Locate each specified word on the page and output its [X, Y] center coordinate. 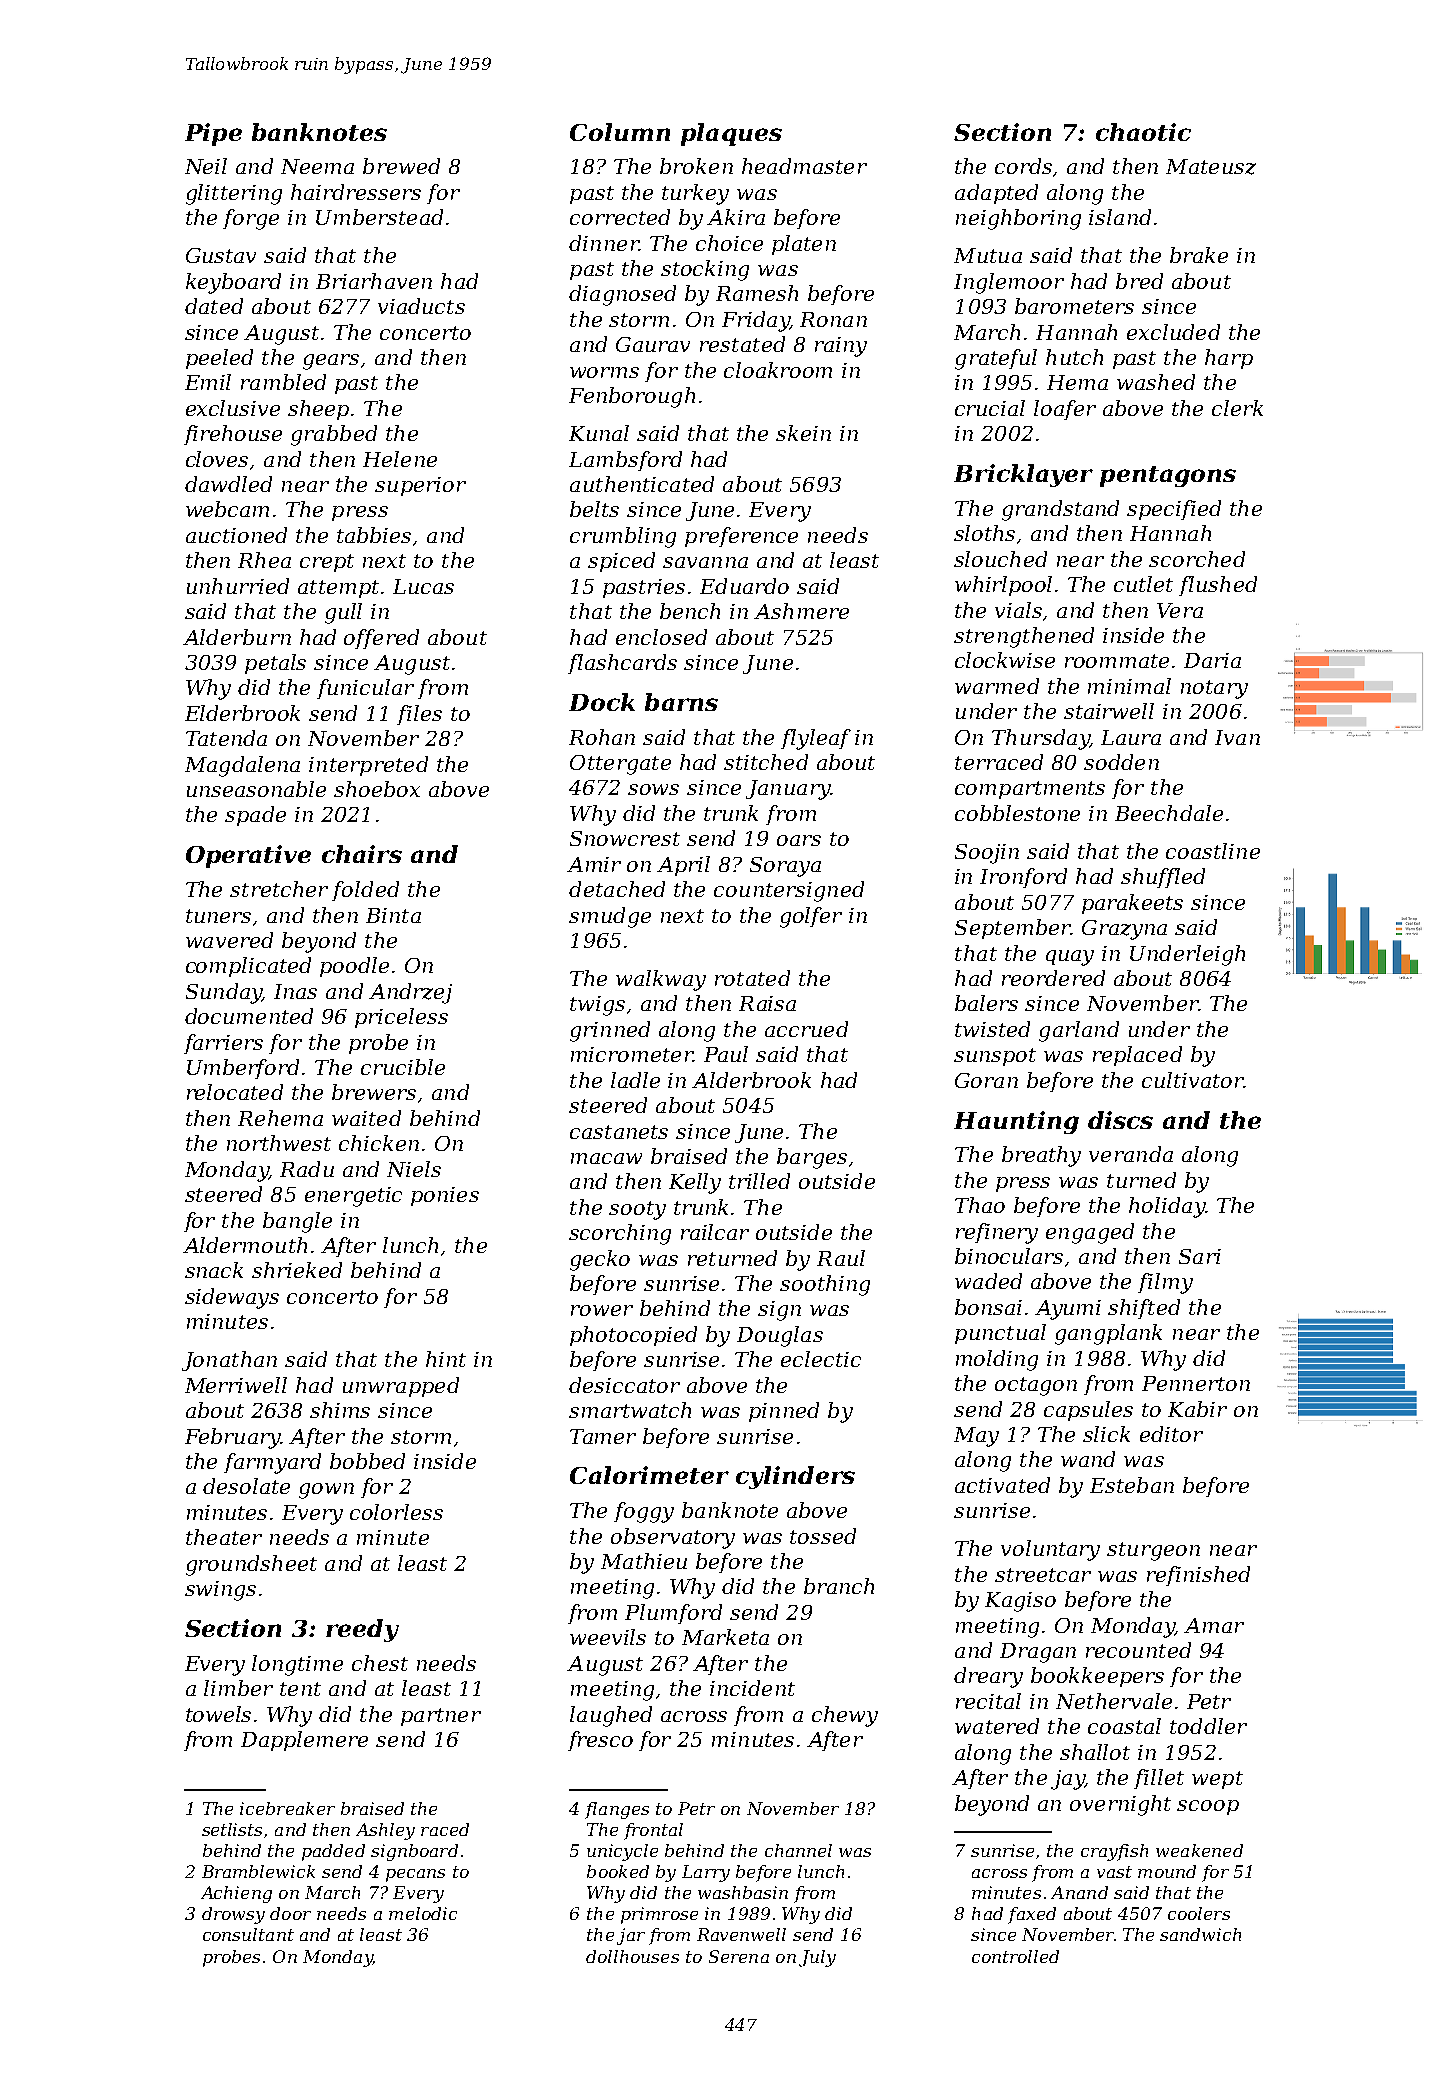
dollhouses [632, 1956]
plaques [731, 134]
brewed [401, 166]
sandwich [1200, 1934]
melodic [423, 1913]
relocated [235, 1092]
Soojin [987, 854]
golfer [811, 917]
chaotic [1143, 132]
